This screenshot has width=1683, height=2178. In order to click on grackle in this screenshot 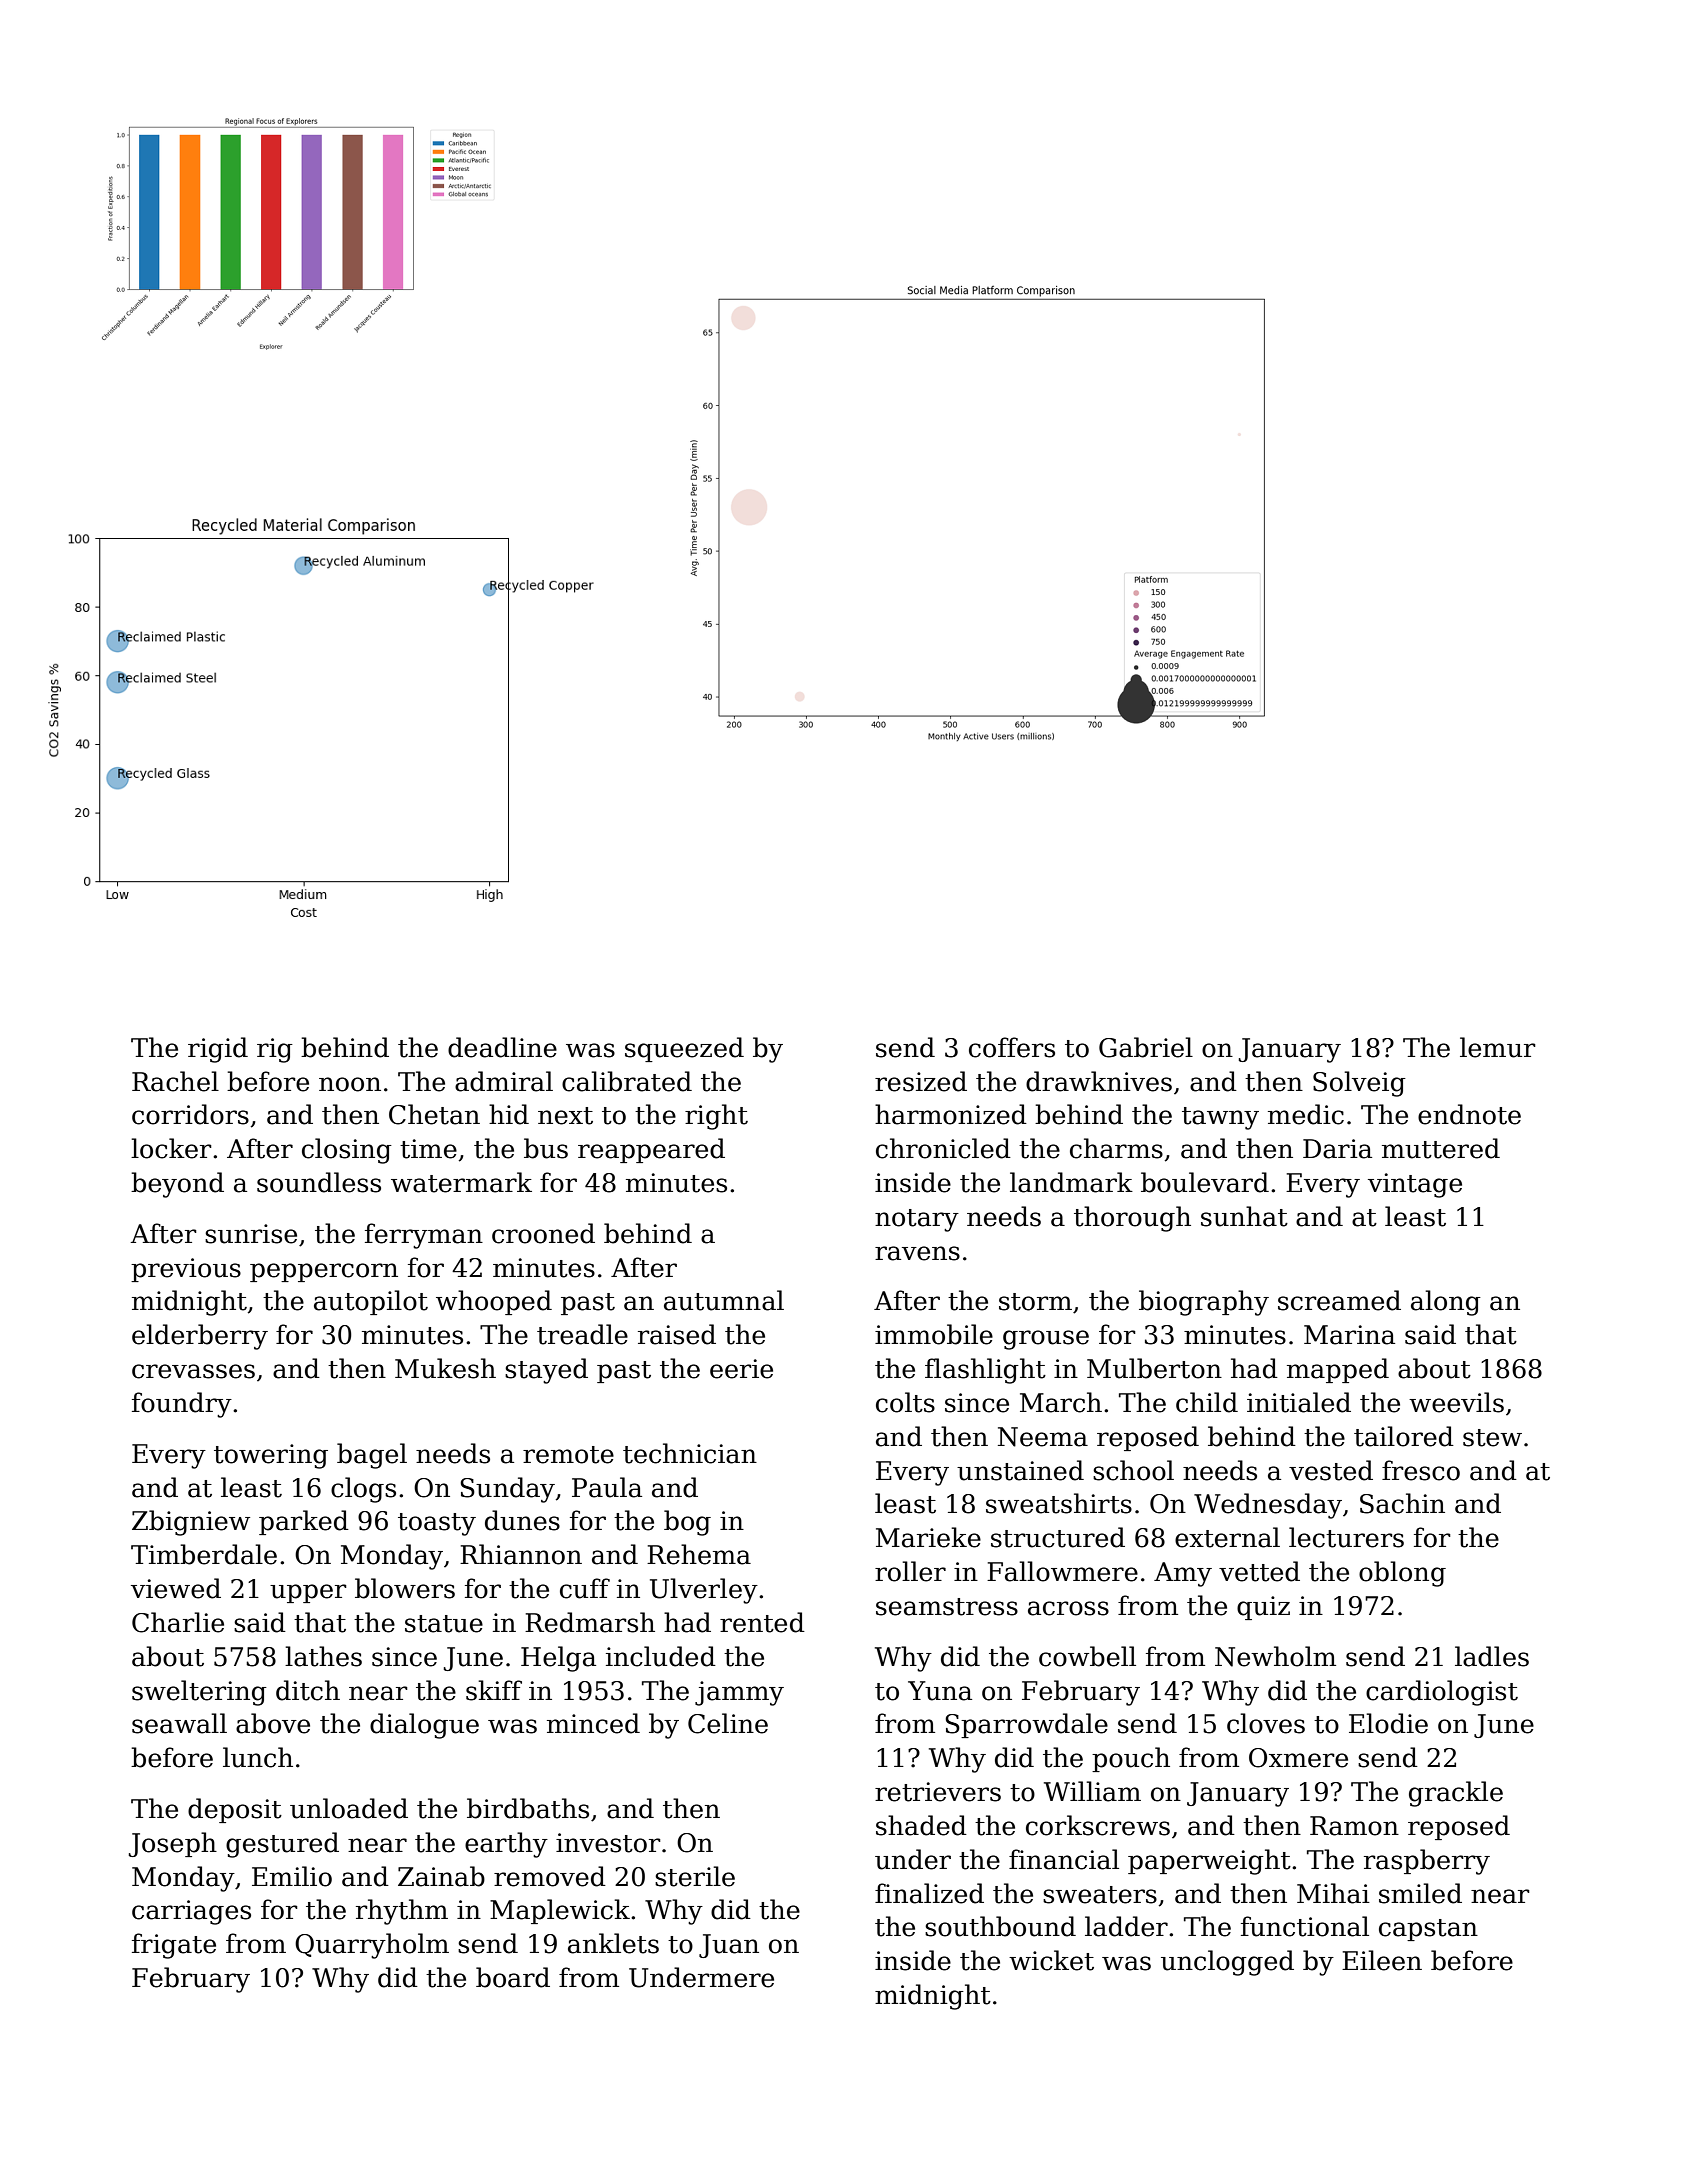, I will do `click(1456, 1794)`.
